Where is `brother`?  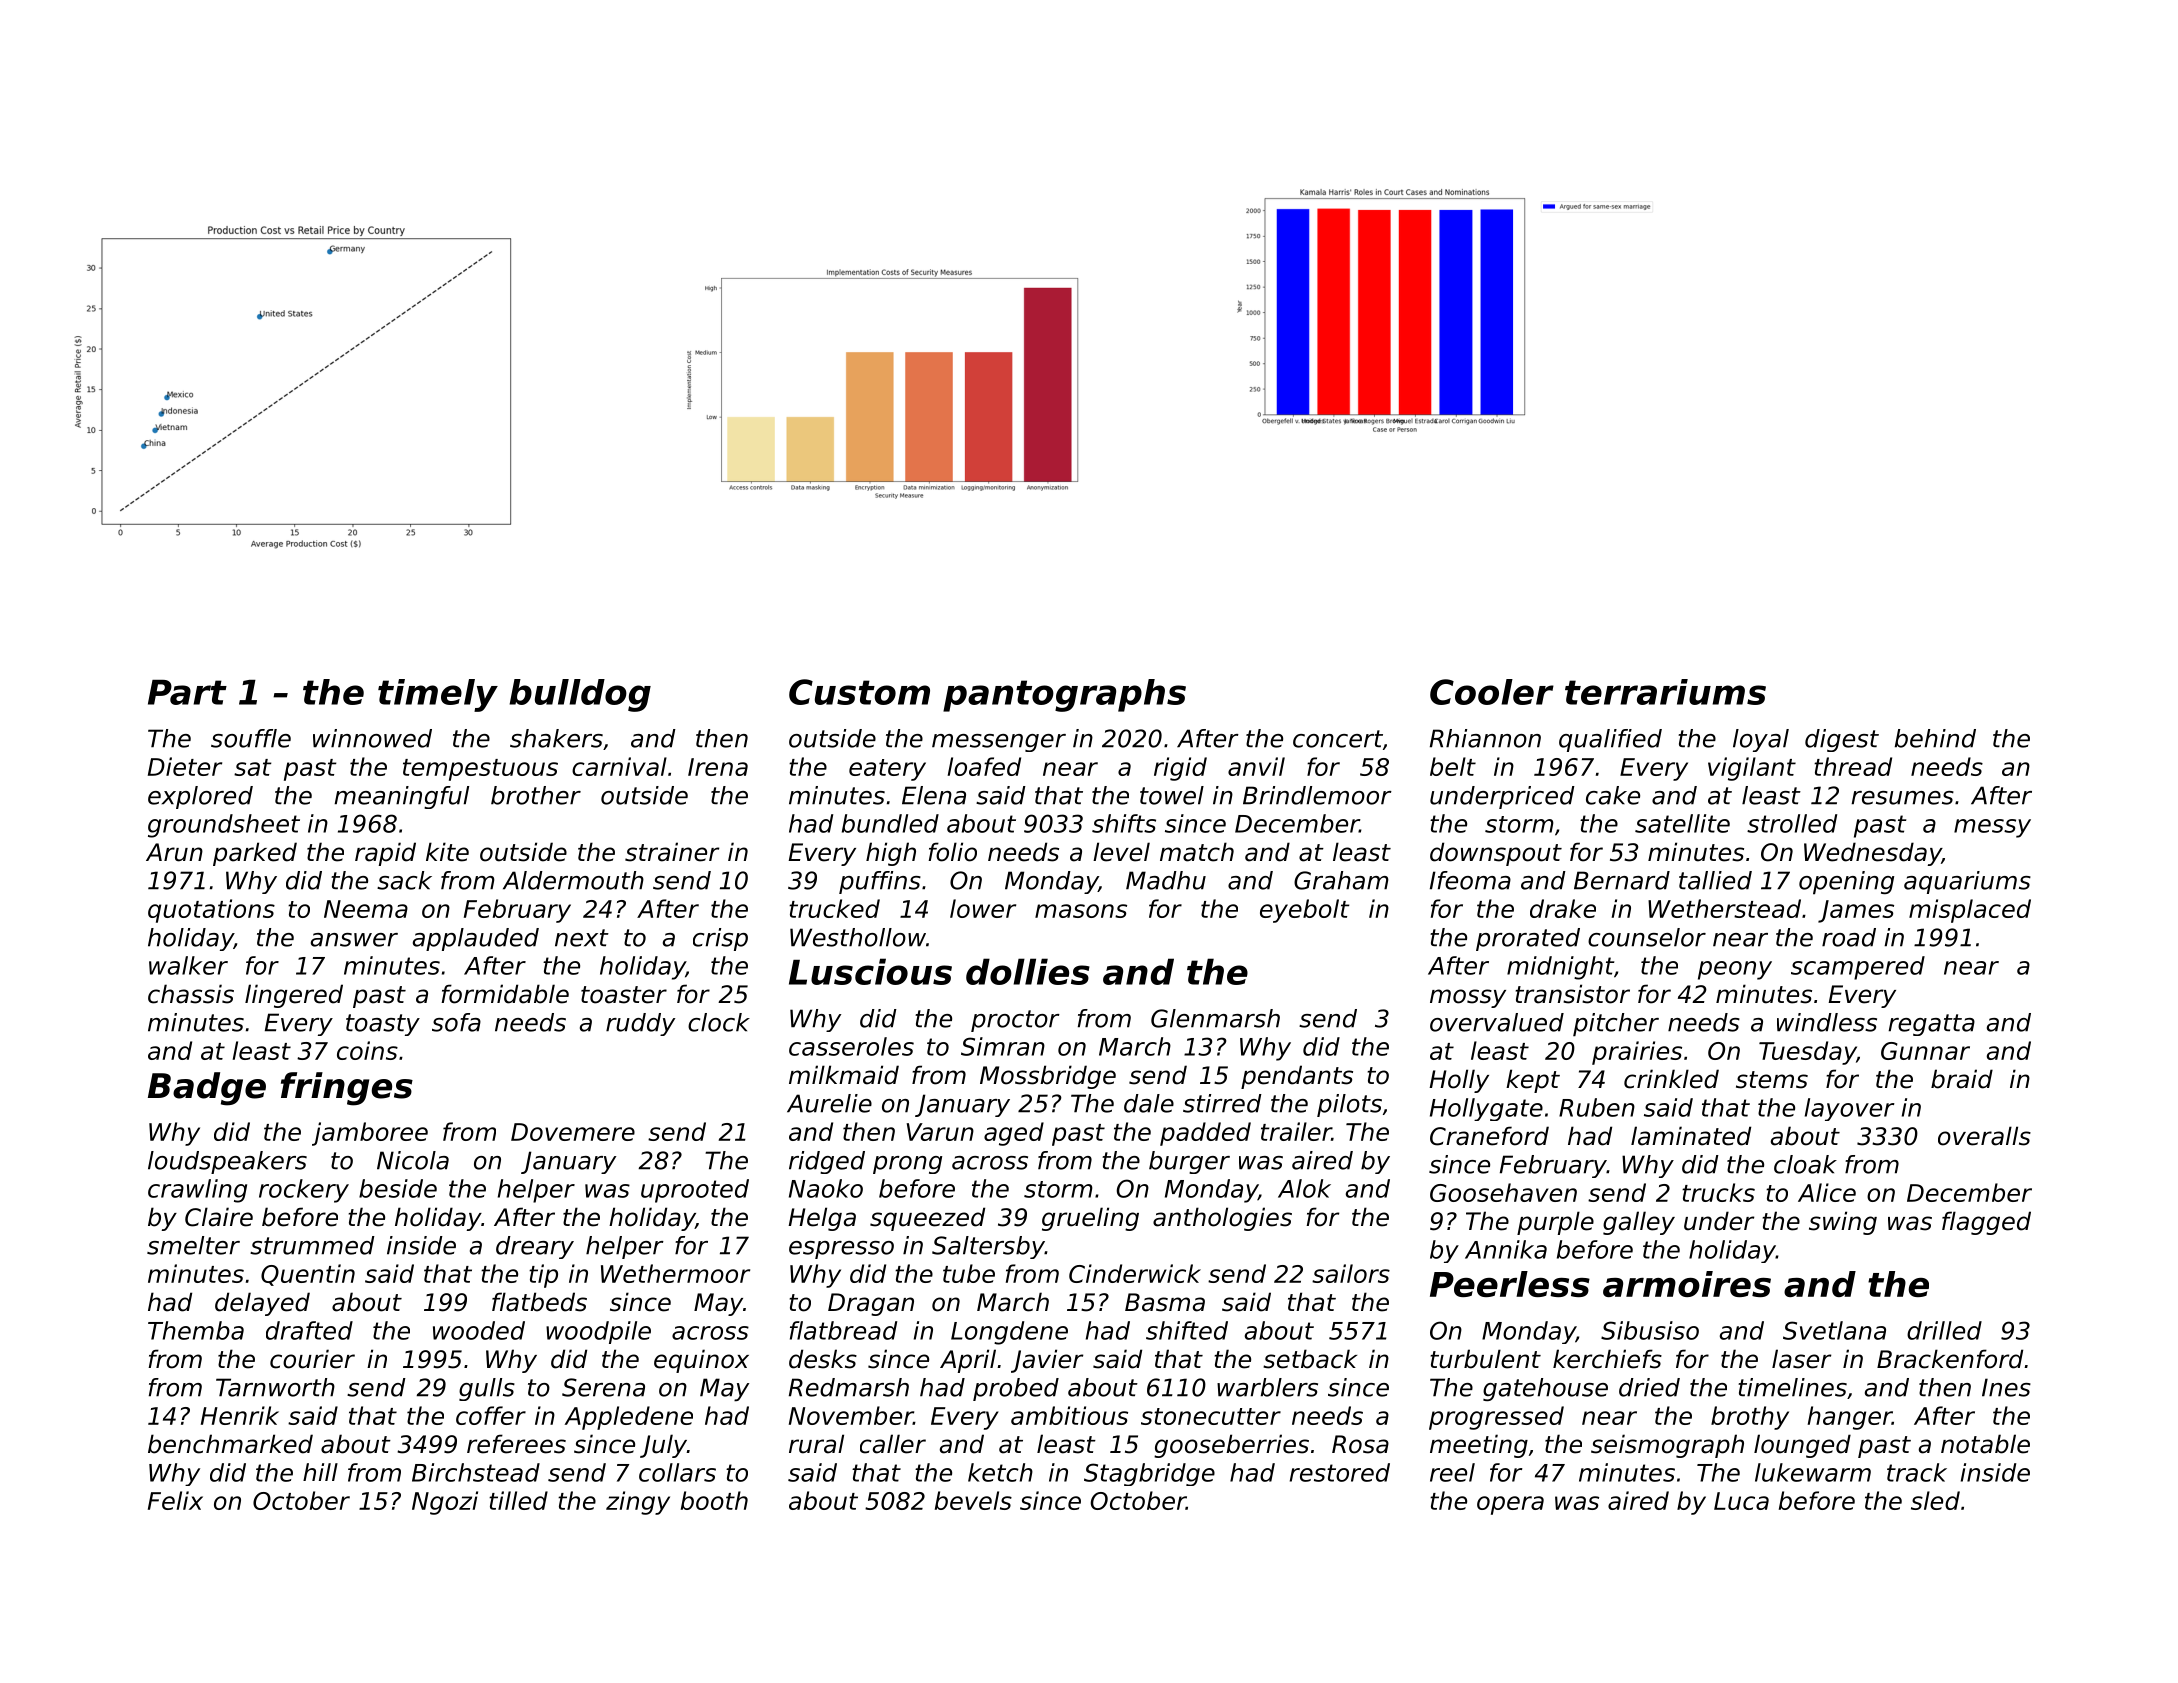
brother is located at coordinates (536, 795).
